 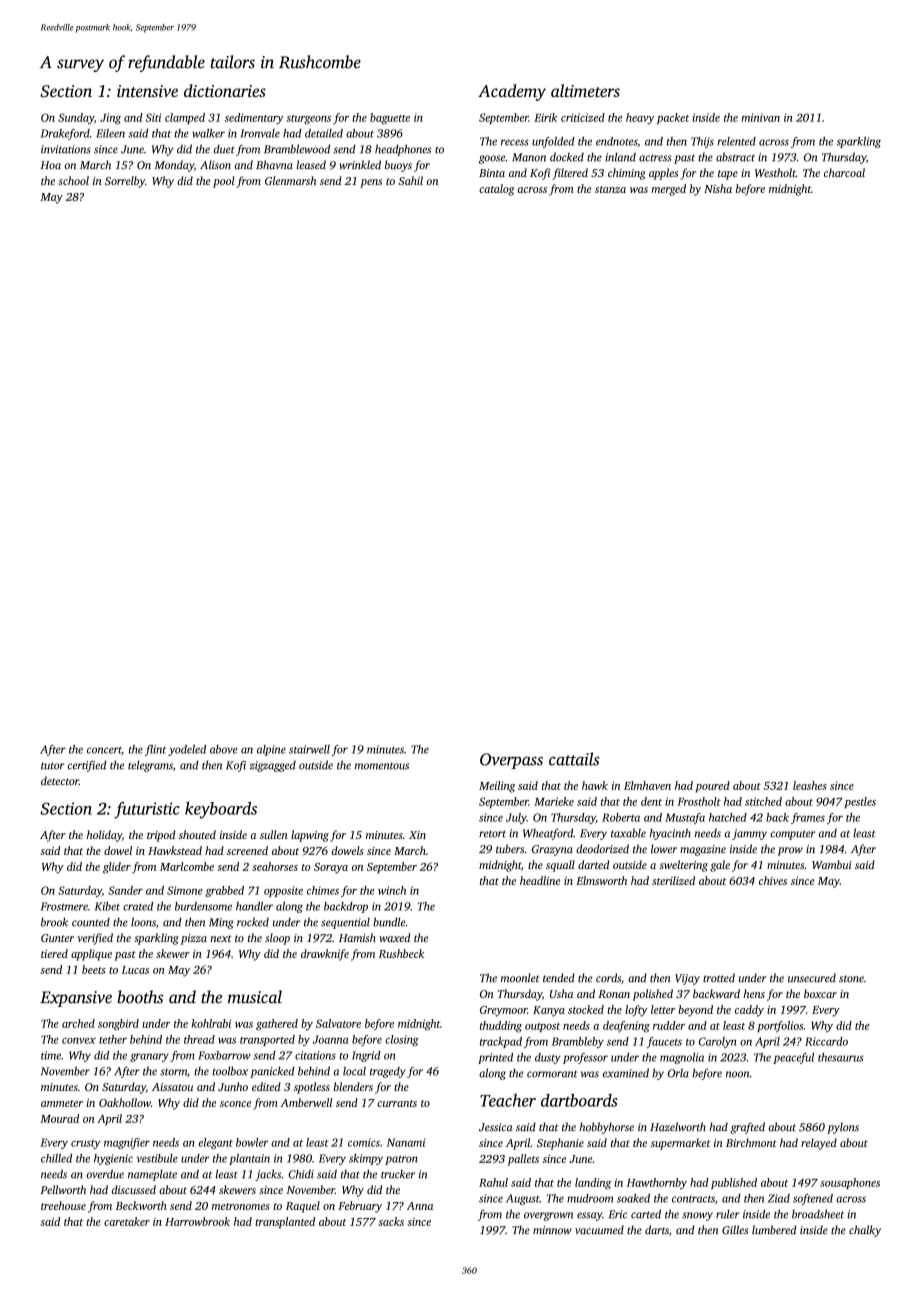 I want to click on February, so click(x=360, y=1207).
